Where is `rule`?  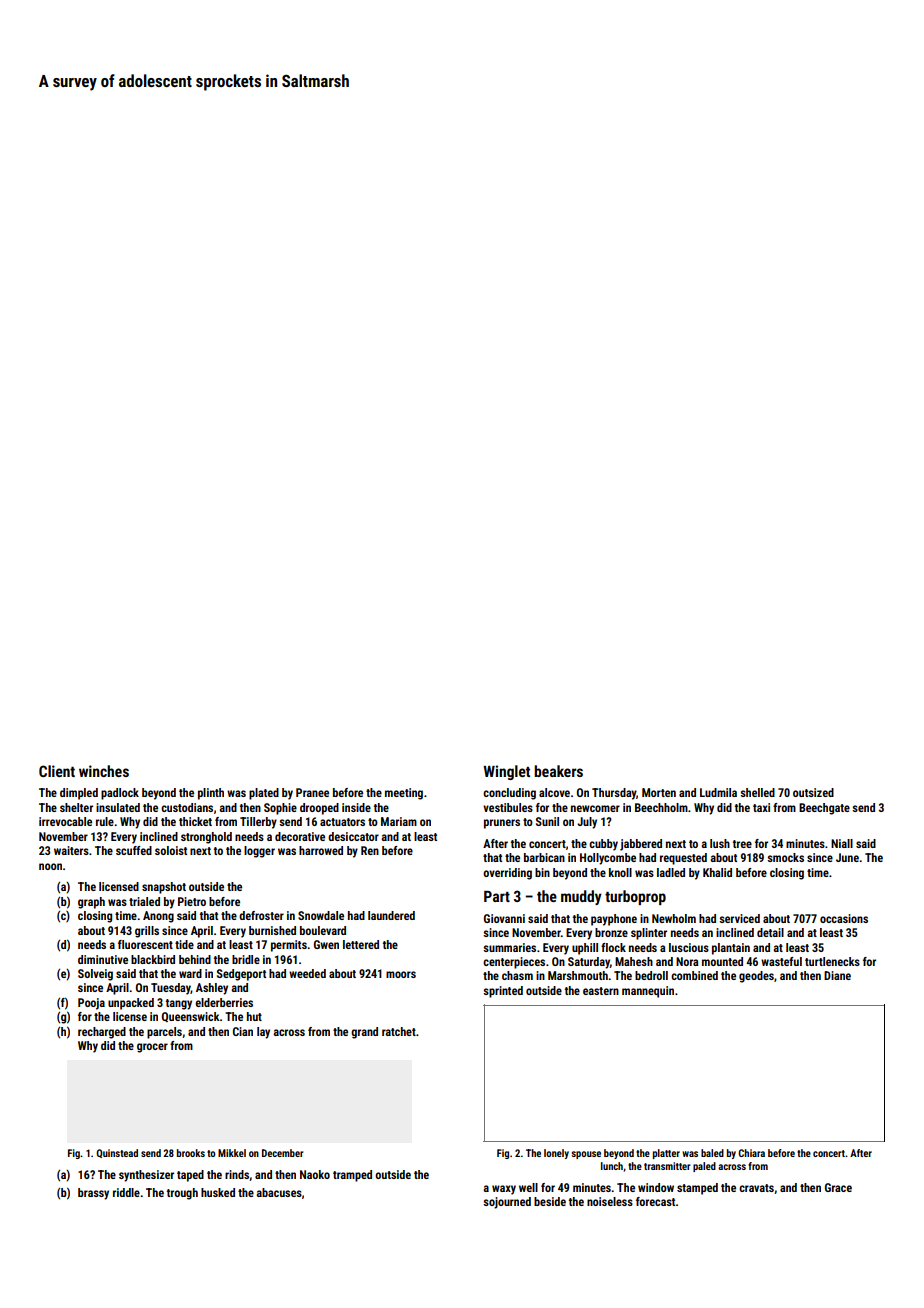
rule is located at coordinates (105, 821).
